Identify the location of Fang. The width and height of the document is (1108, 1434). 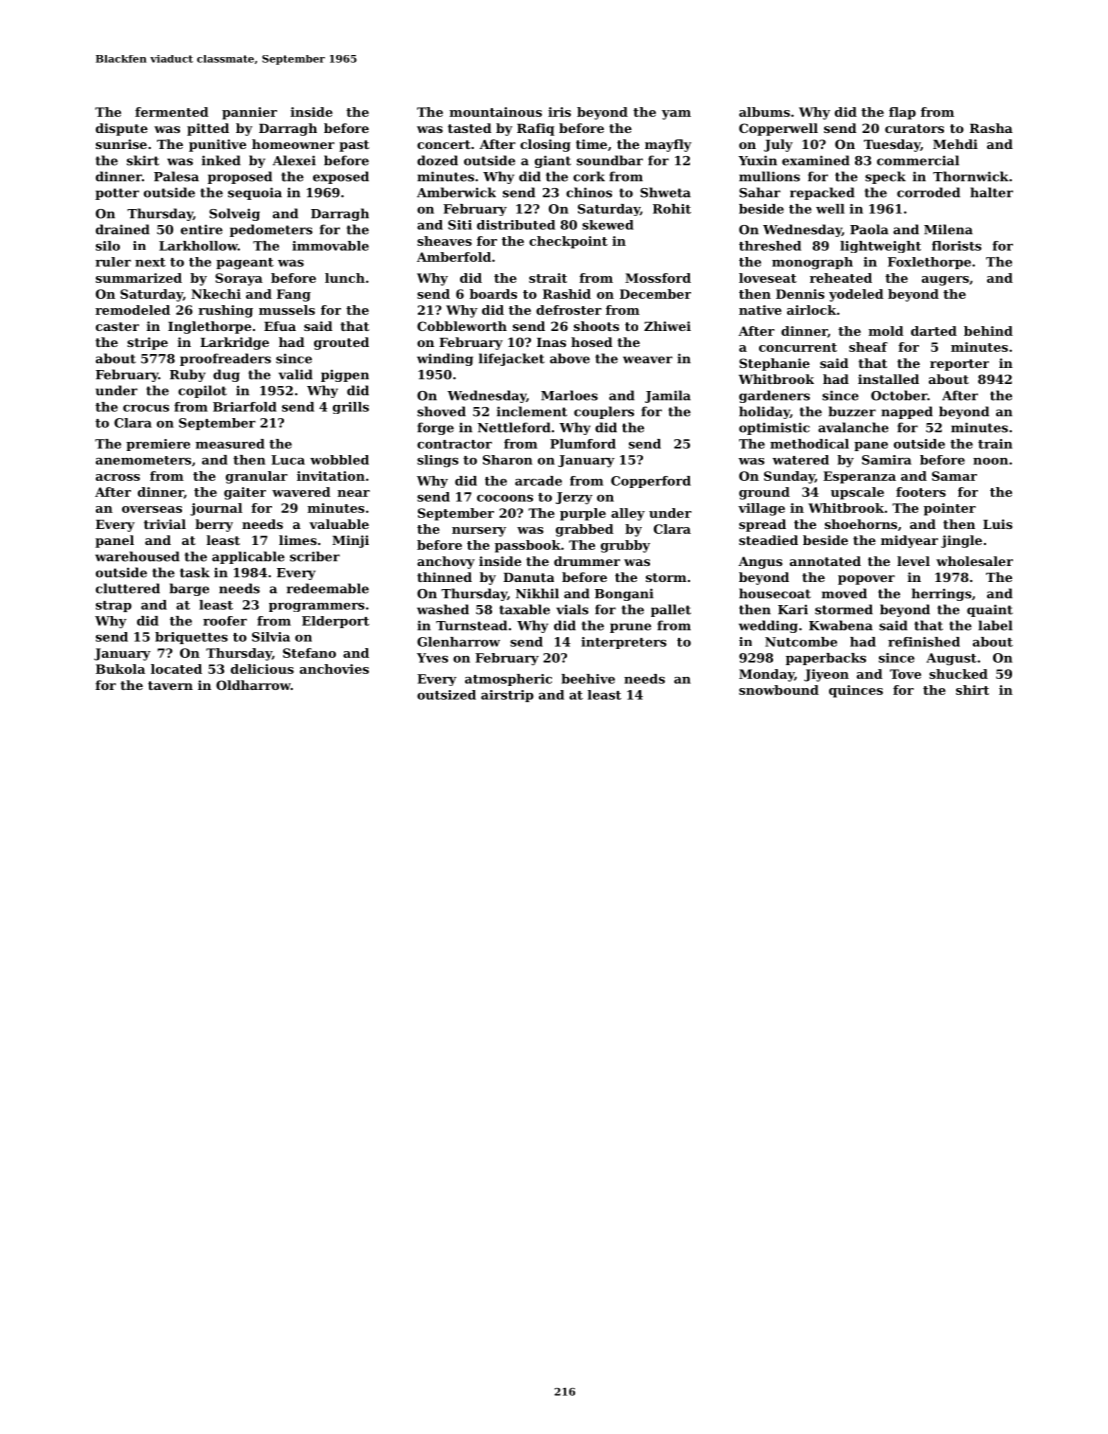
(294, 295).
